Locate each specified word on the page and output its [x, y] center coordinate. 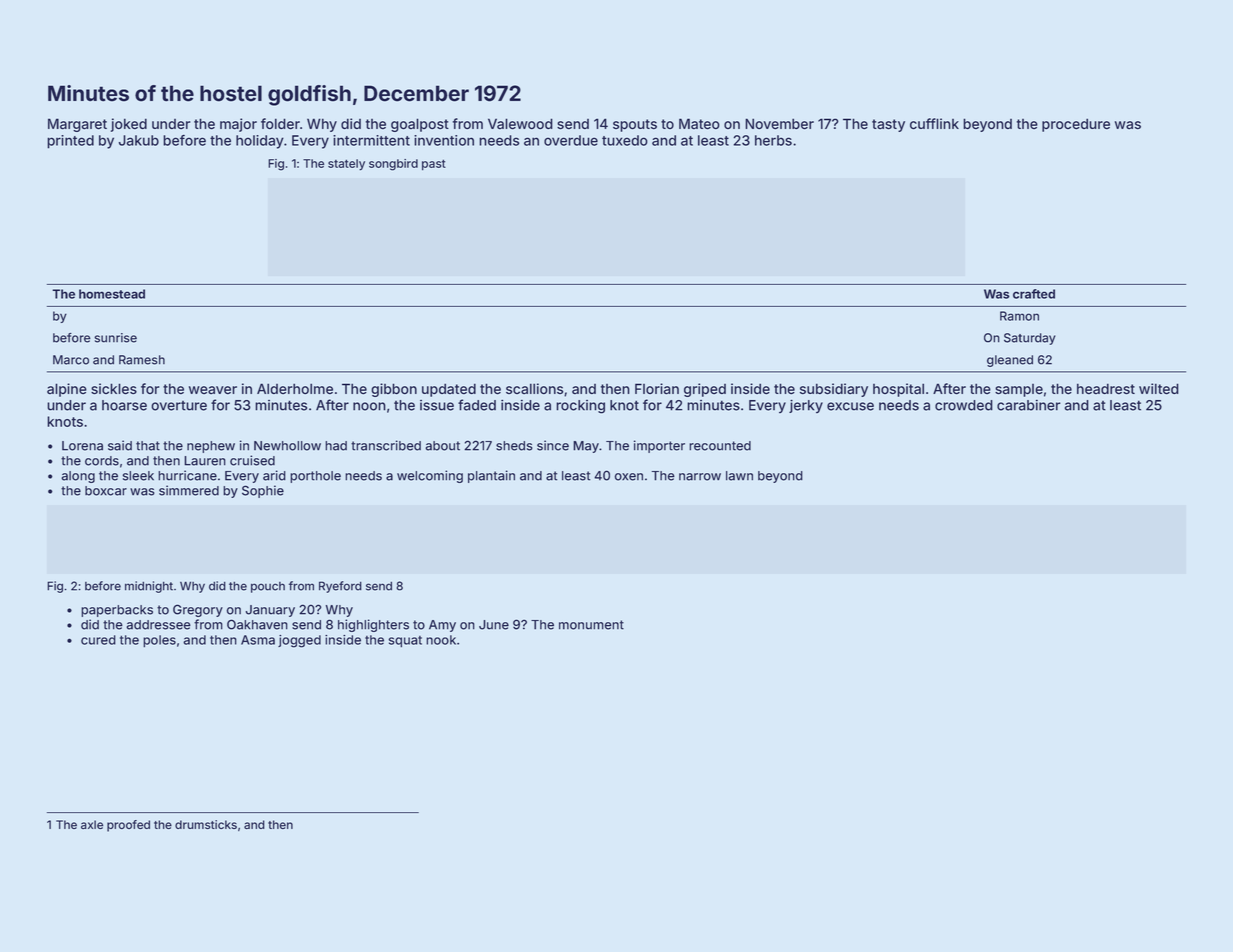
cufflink [934, 123]
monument [591, 625]
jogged [299, 641]
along [78, 477]
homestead [112, 294]
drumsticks [206, 824]
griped [705, 390]
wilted [1159, 389]
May [586, 447]
